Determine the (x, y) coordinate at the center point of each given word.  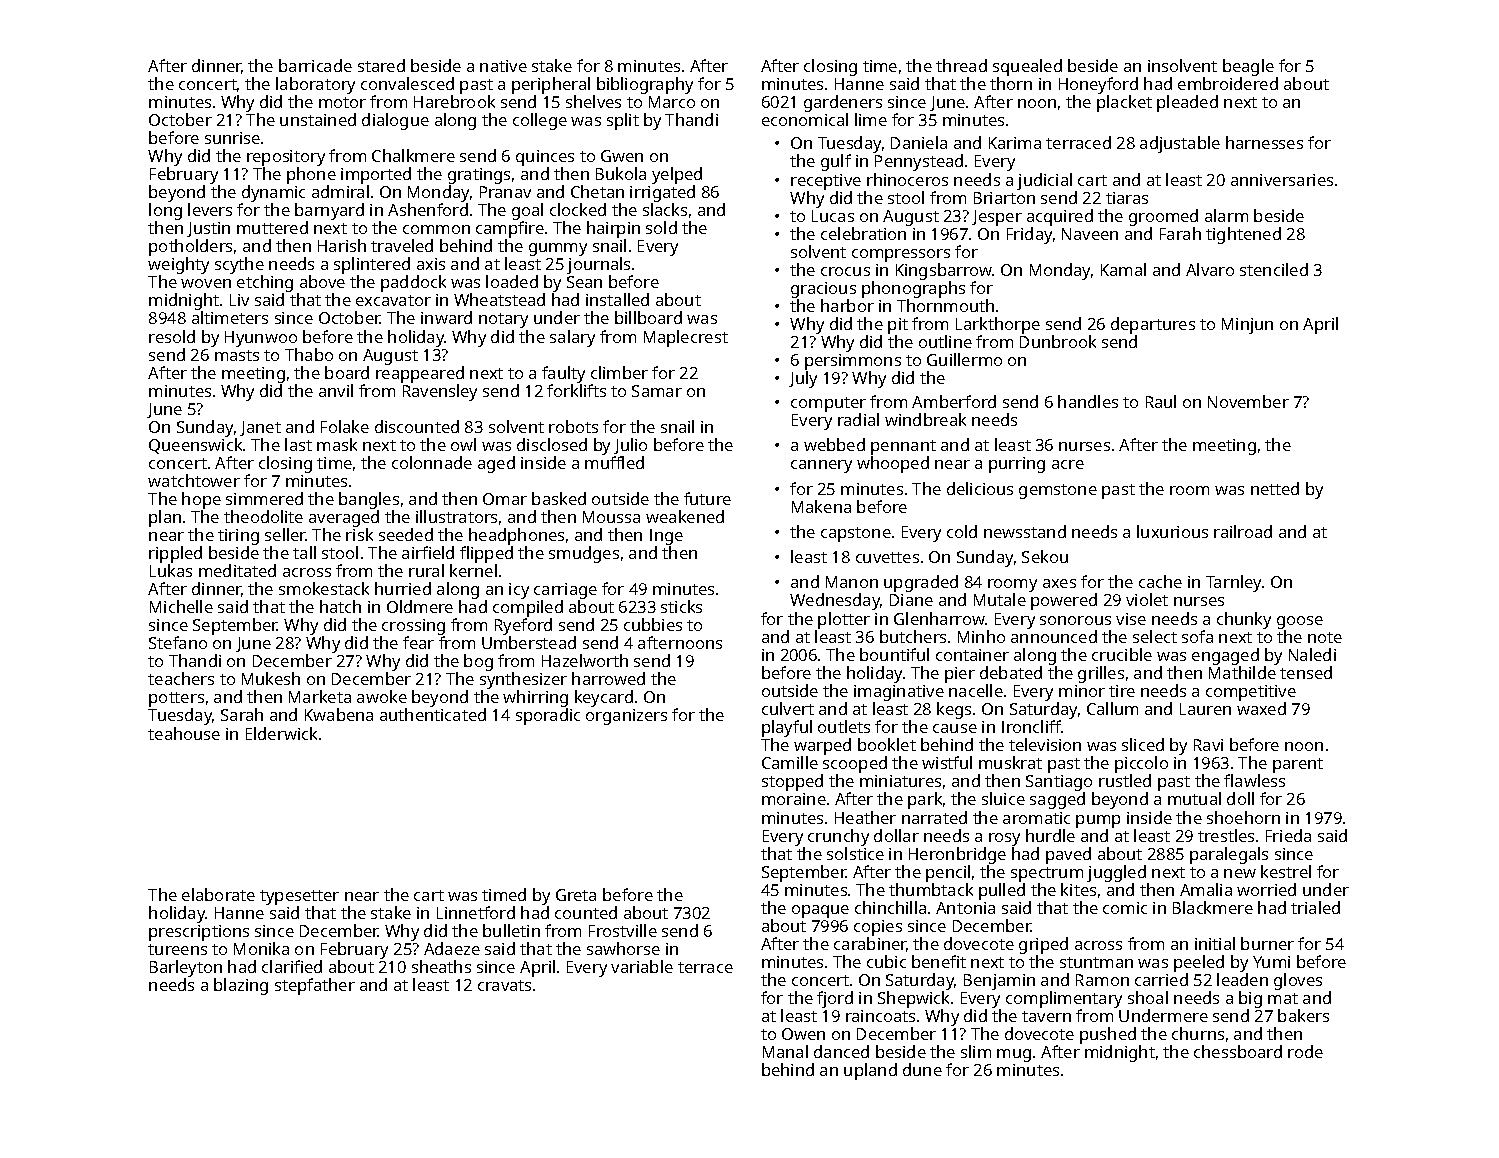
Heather (865, 817)
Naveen (1090, 234)
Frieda (1288, 835)
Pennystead (919, 163)
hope (201, 500)
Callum (1112, 708)
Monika (261, 948)
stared (381, 65)
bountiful (894, 654)
